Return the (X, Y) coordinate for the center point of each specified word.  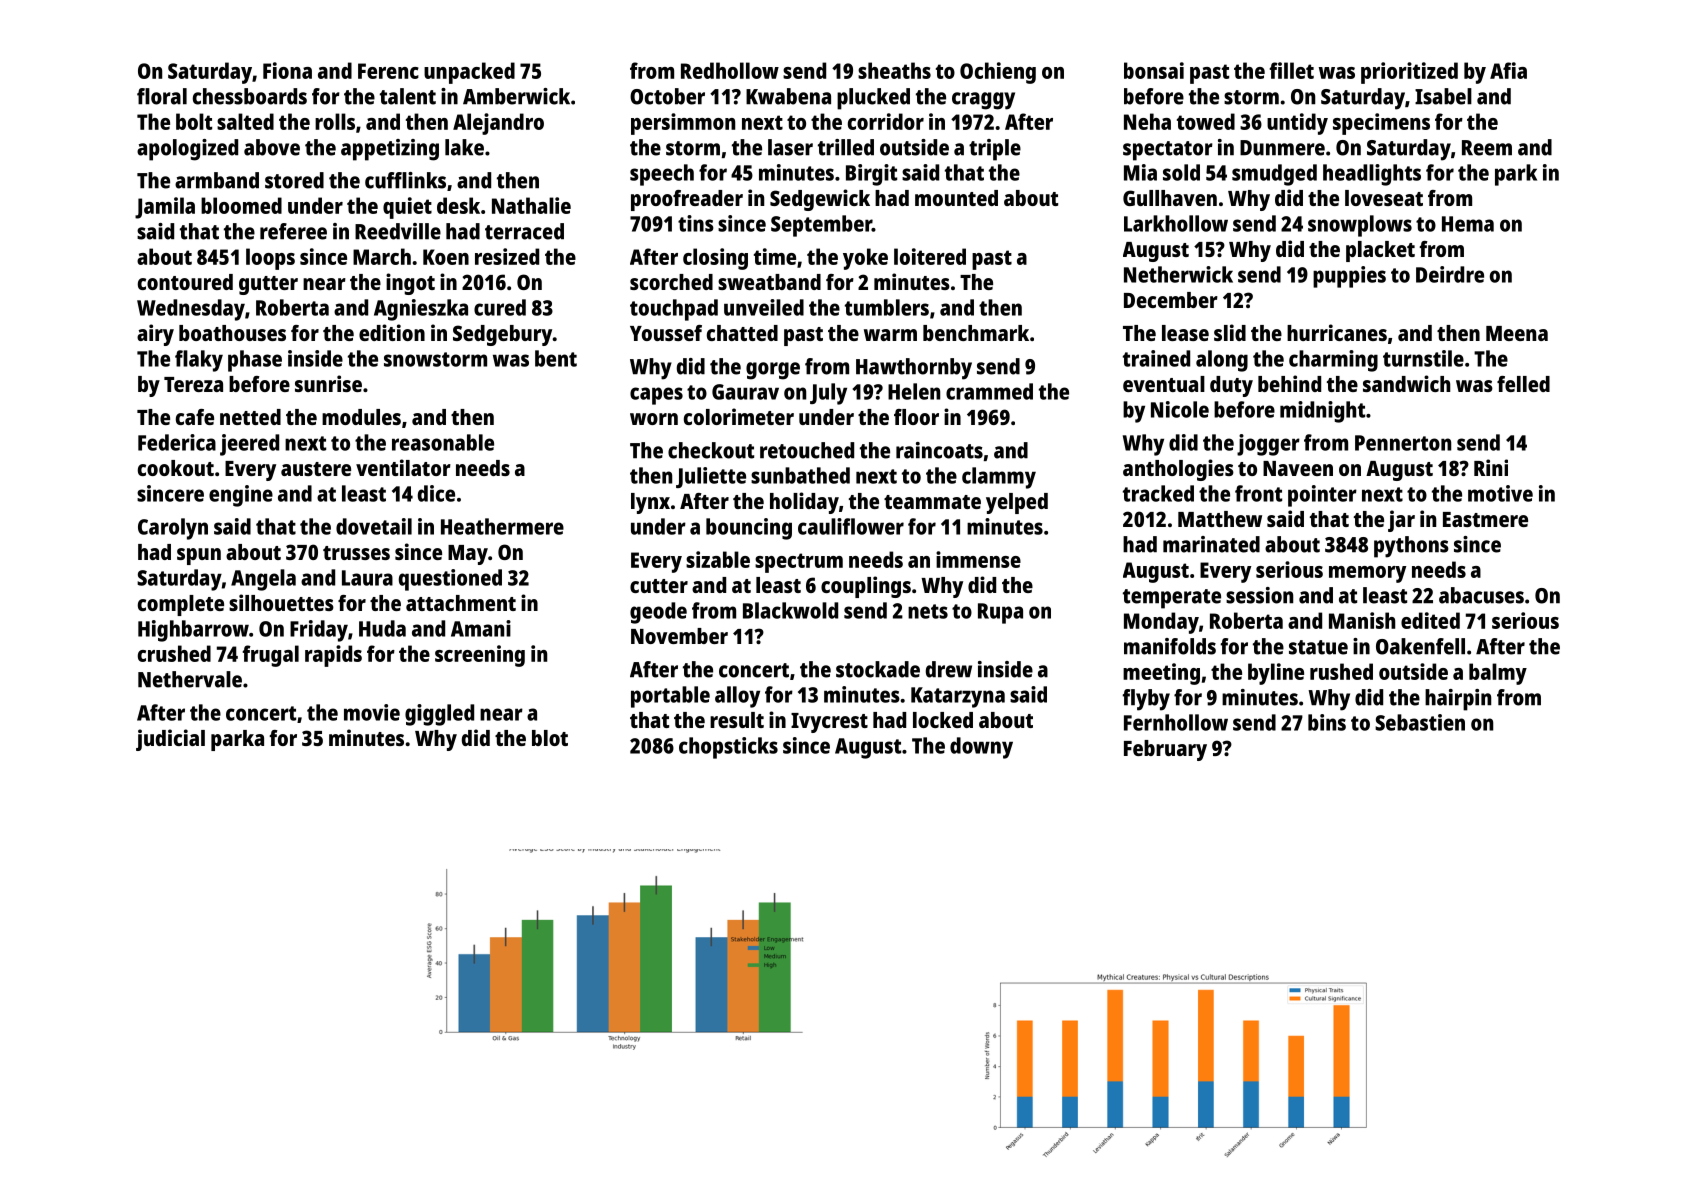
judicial (170, 740)
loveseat (1384, 198)
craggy (983, 101)
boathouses (232, 333)
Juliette (711, 477)
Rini (1491, 467)
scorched (671, 282)
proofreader (687, 200)
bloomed (241, 205)
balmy (1498, 674)
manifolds (1170, 646)
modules (361, 417)
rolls (335, 121)
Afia (1508, 70)
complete (181, 605)
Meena (1517, 333)
